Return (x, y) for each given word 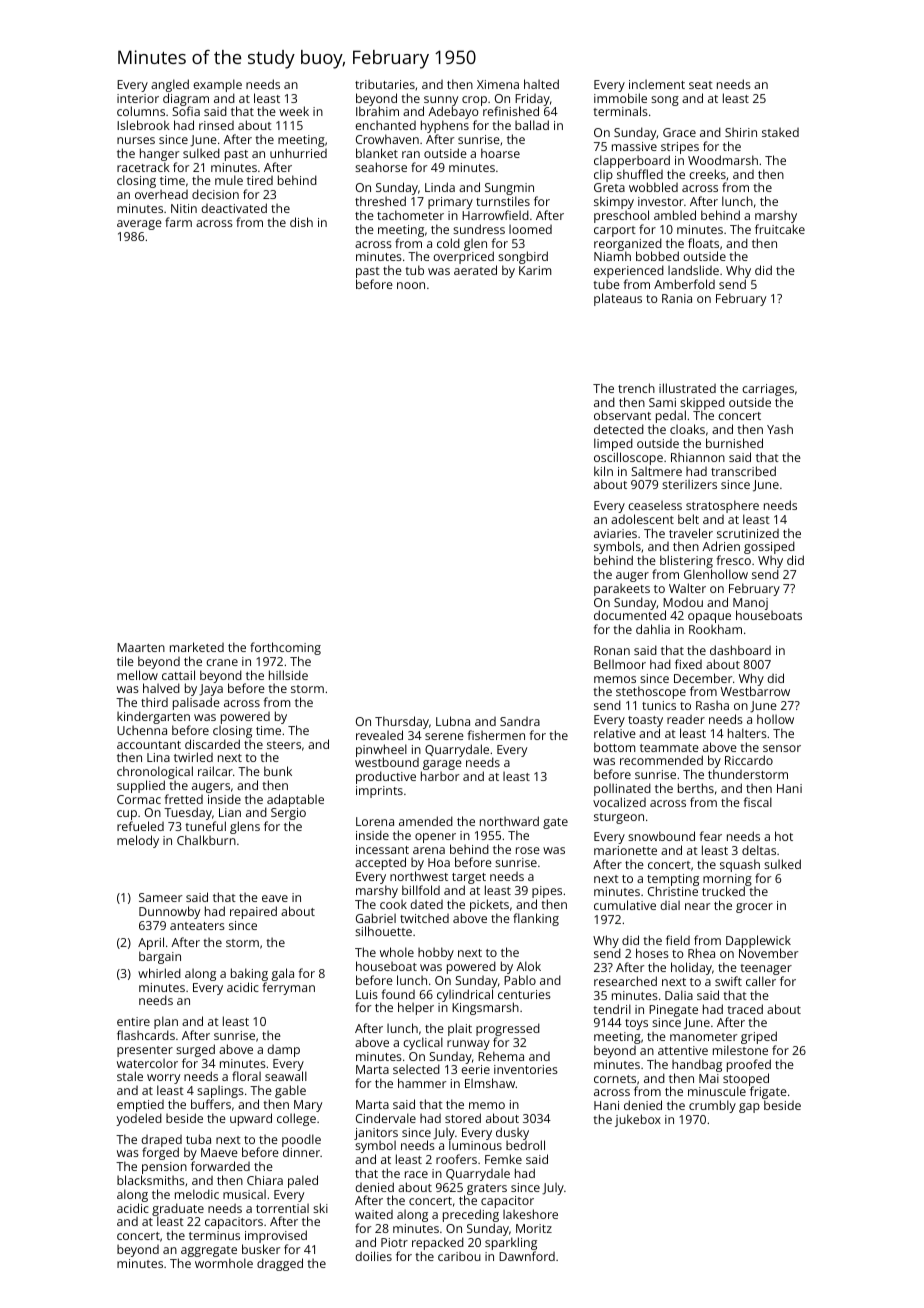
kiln (603, 471)
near (697, 906)
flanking (536, 919)
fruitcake (780, 229)
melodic (197, 1194)
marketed (197, 647)
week (294, 111)
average (139, 225)
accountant (149, 745)
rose (528, 850)
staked (780, 132)
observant (622, 415)
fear (711, 836)
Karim (535, 270)
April (151, 943)
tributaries (385, 84)
